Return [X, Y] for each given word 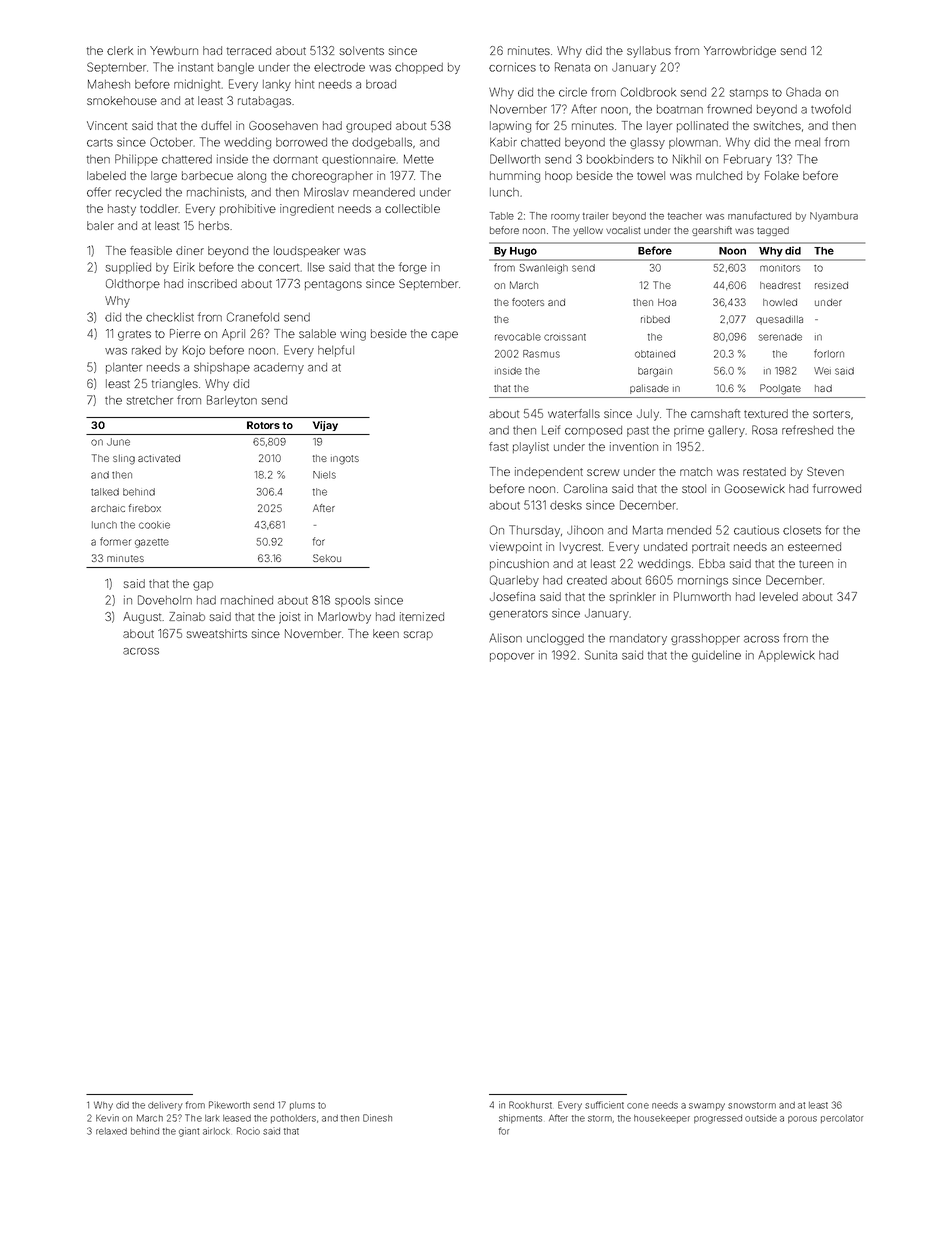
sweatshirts [216, 633]
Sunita [601, 655]
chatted [540, 142]
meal [807, 142]
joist [289, 618]
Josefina [512, 596]
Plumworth [702, 596]
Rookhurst [530, 1105]
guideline [716, 656]
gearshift [712, 231]
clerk [120, 50]
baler [100, 225]
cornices [512, 67]
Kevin [107, 1118]
